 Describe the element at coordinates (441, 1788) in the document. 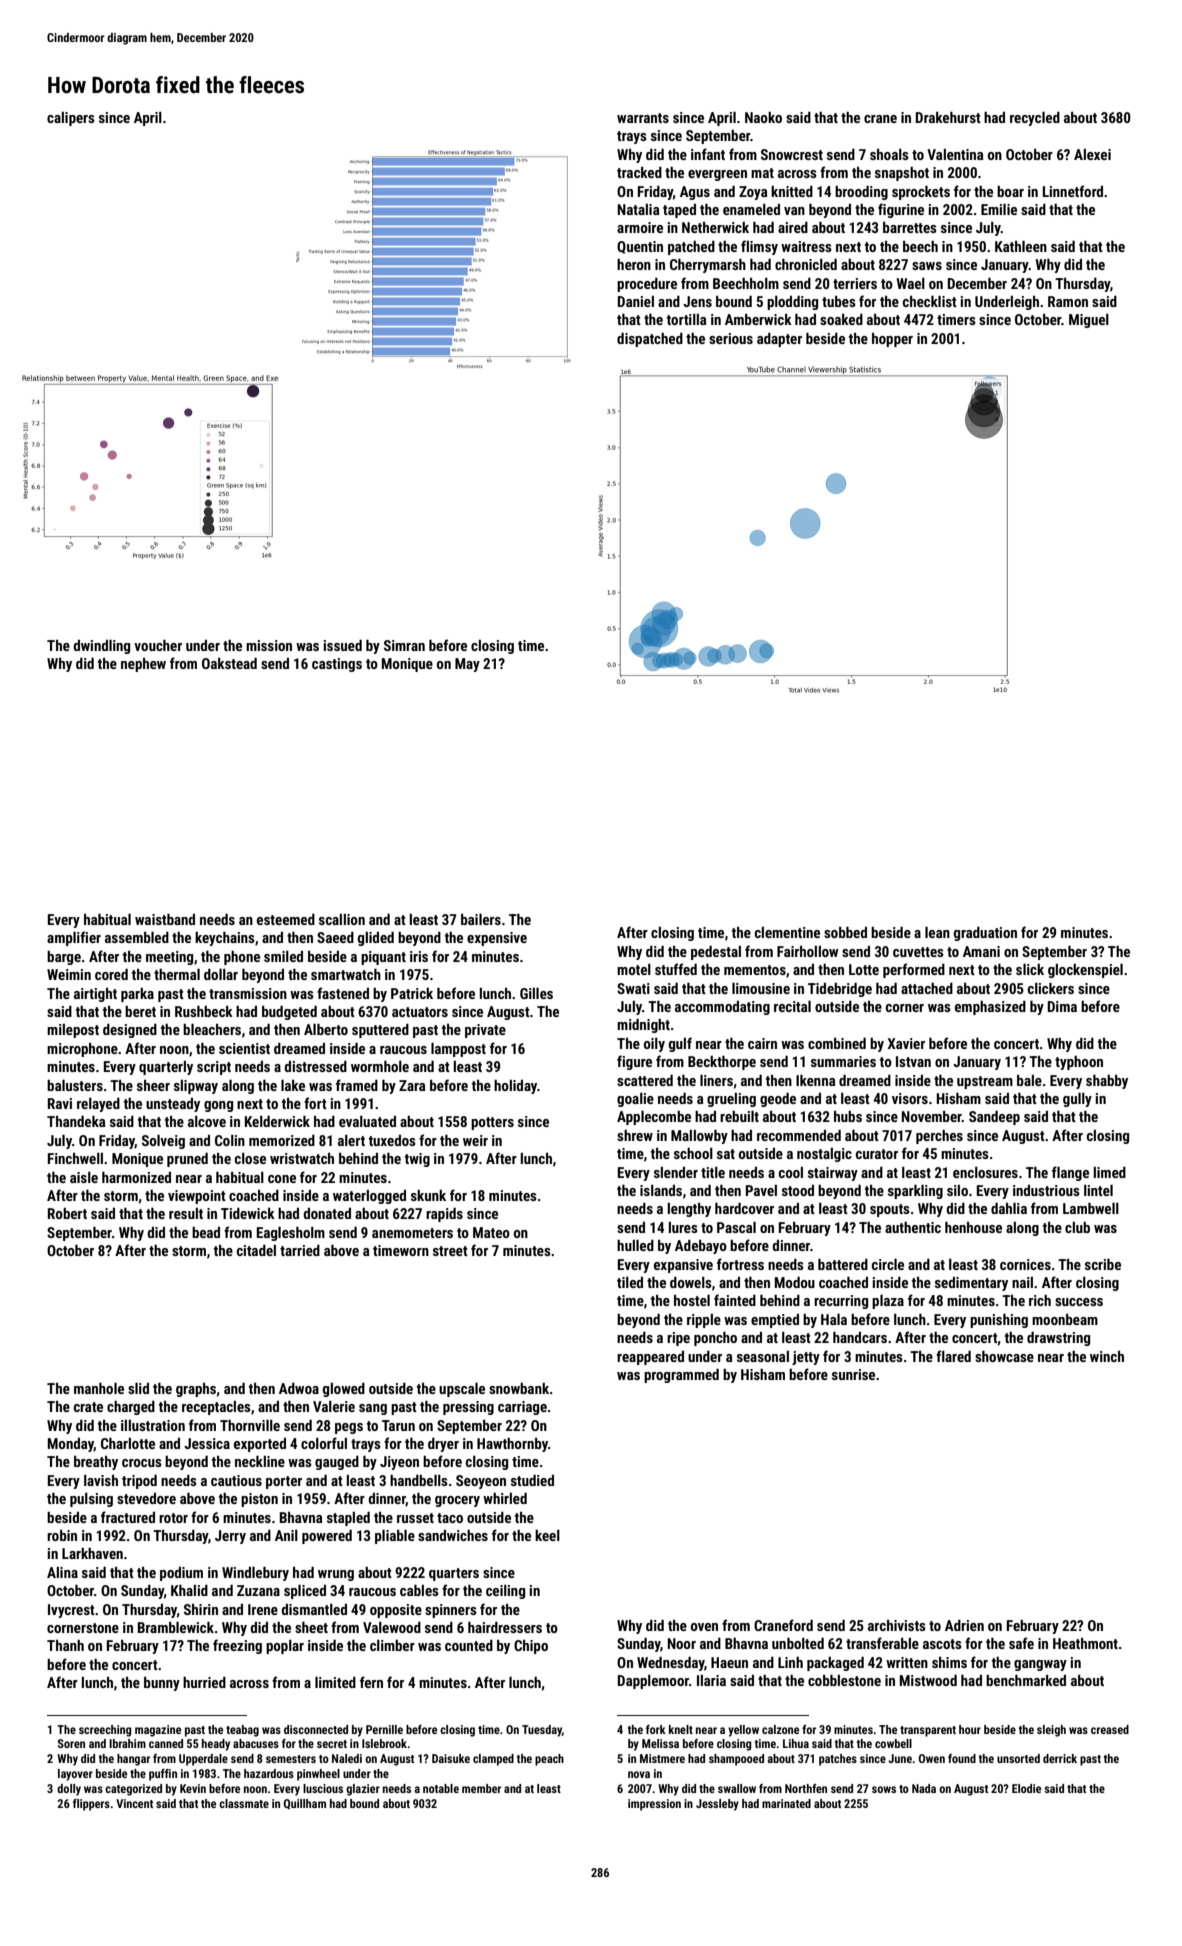

I see `notable` at that location.
